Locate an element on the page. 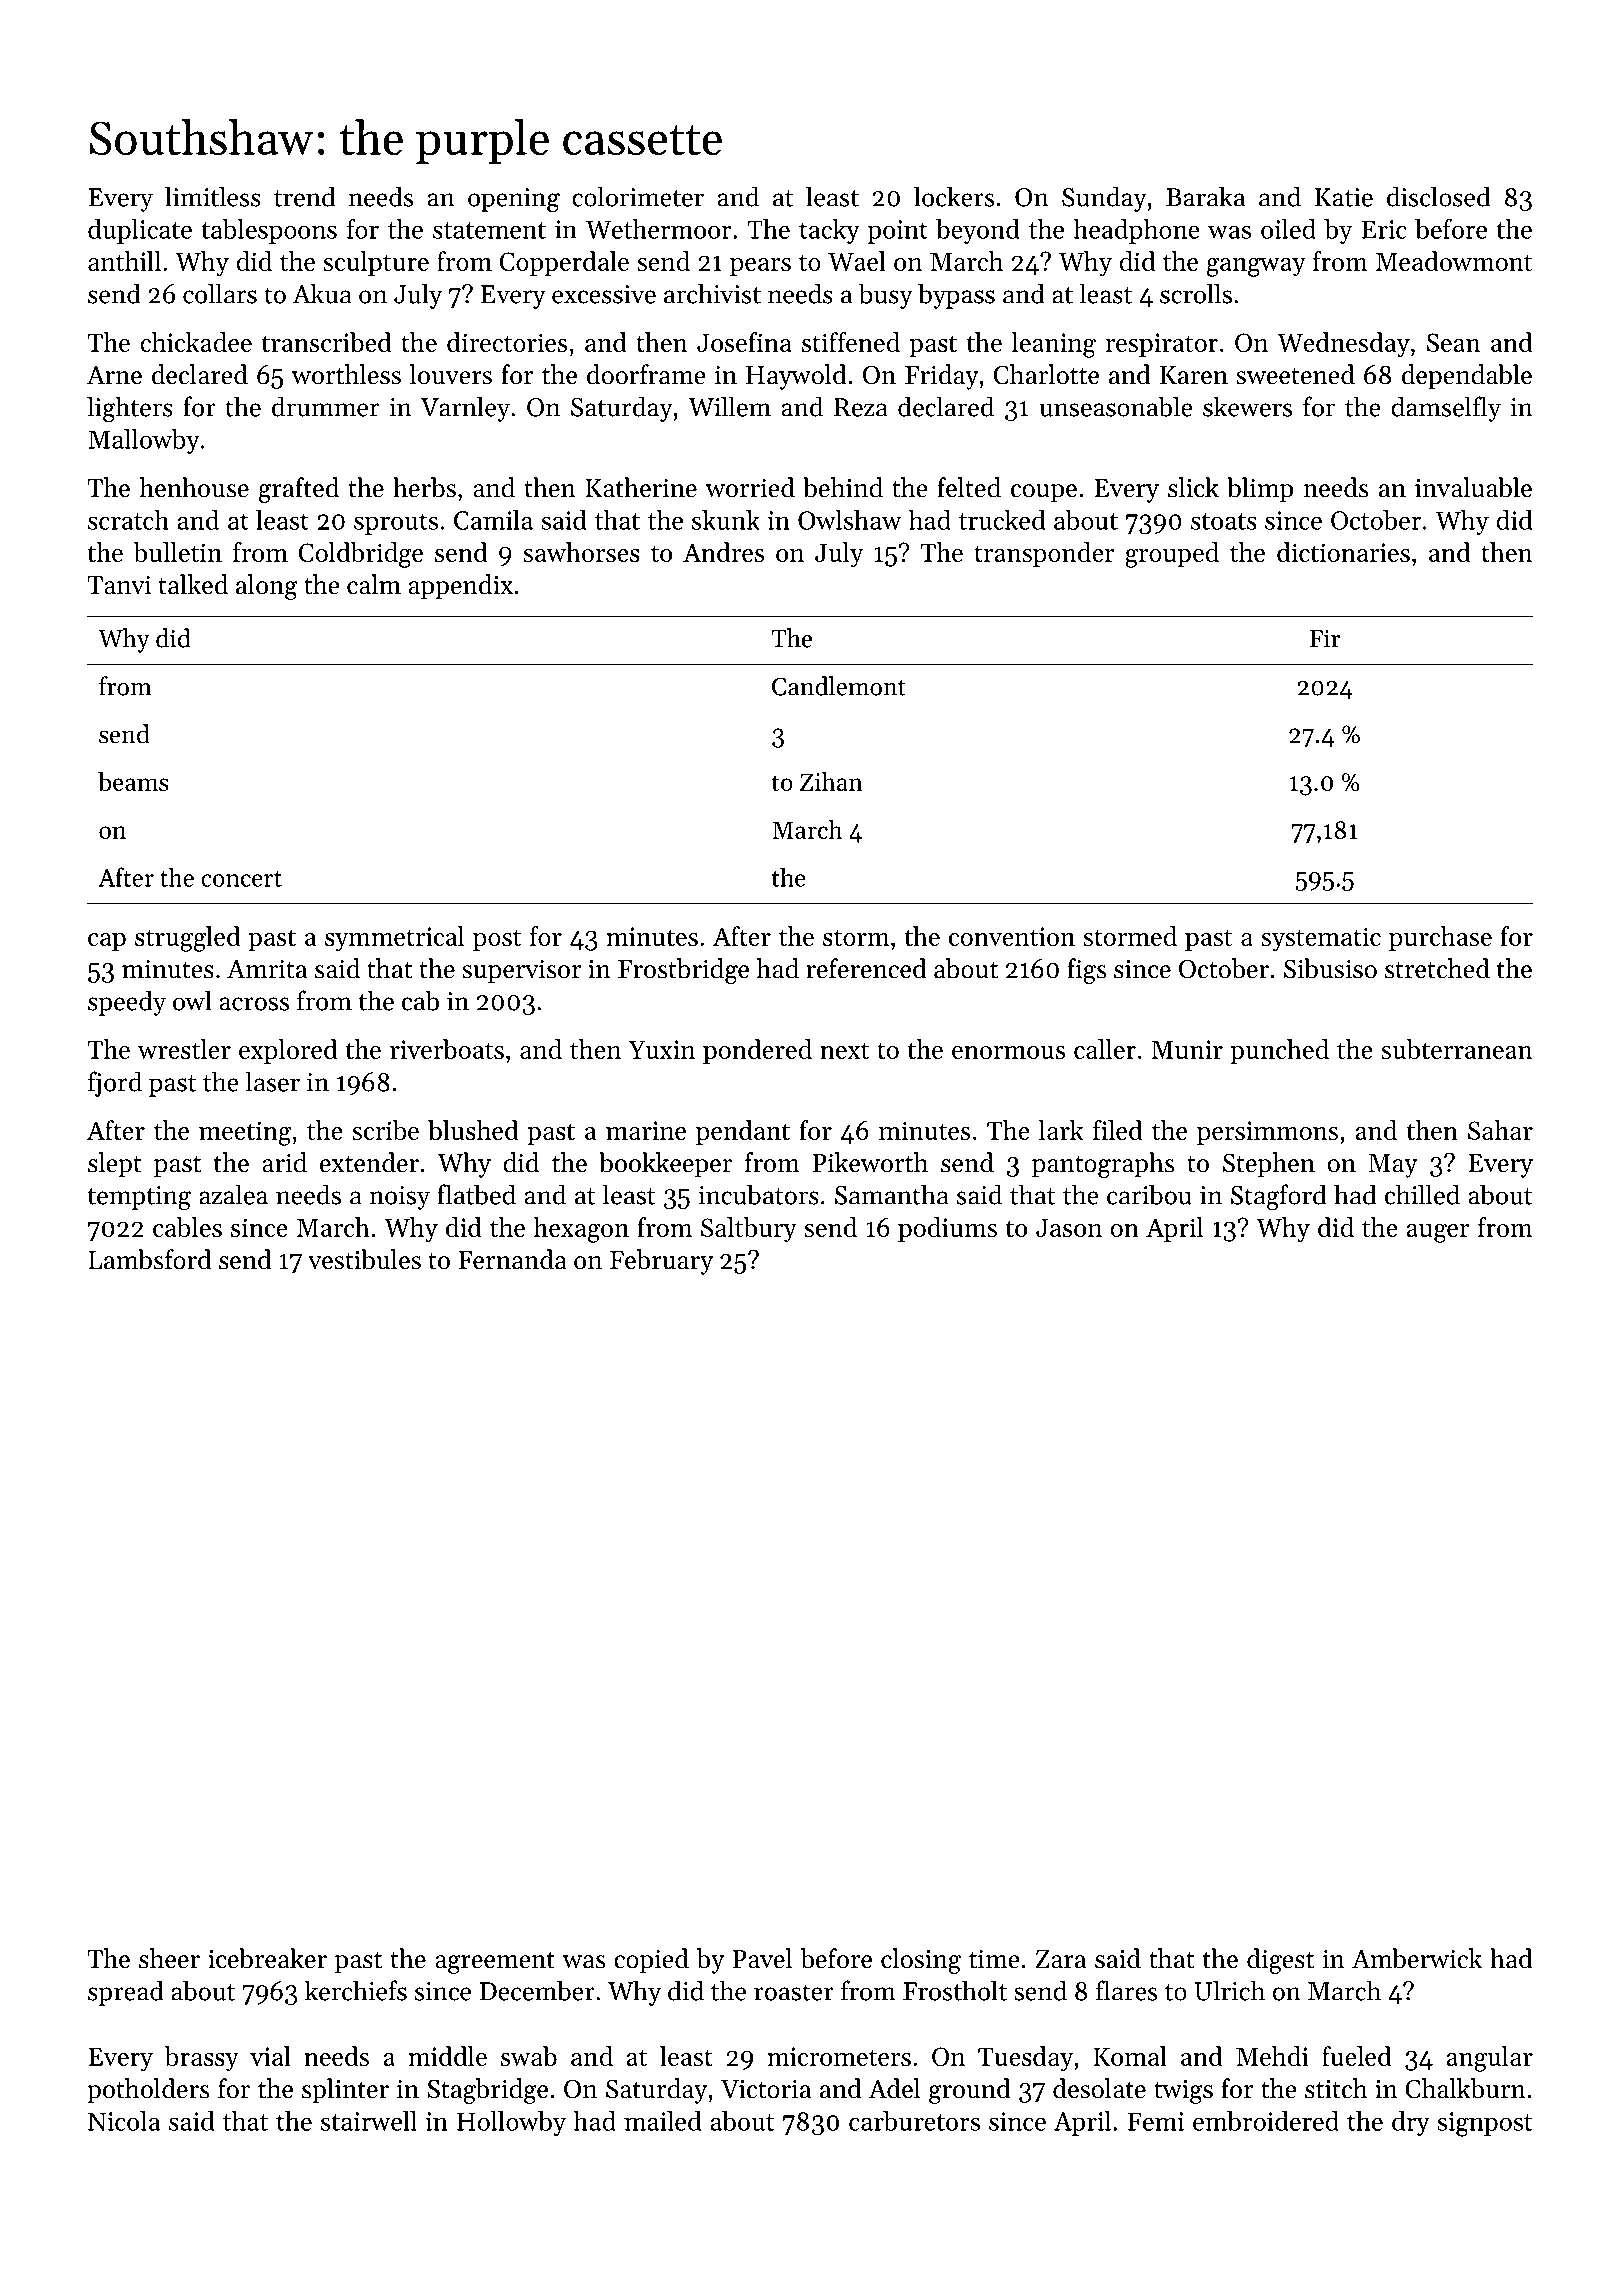  supervisor is located at coordinates (521, 972).
